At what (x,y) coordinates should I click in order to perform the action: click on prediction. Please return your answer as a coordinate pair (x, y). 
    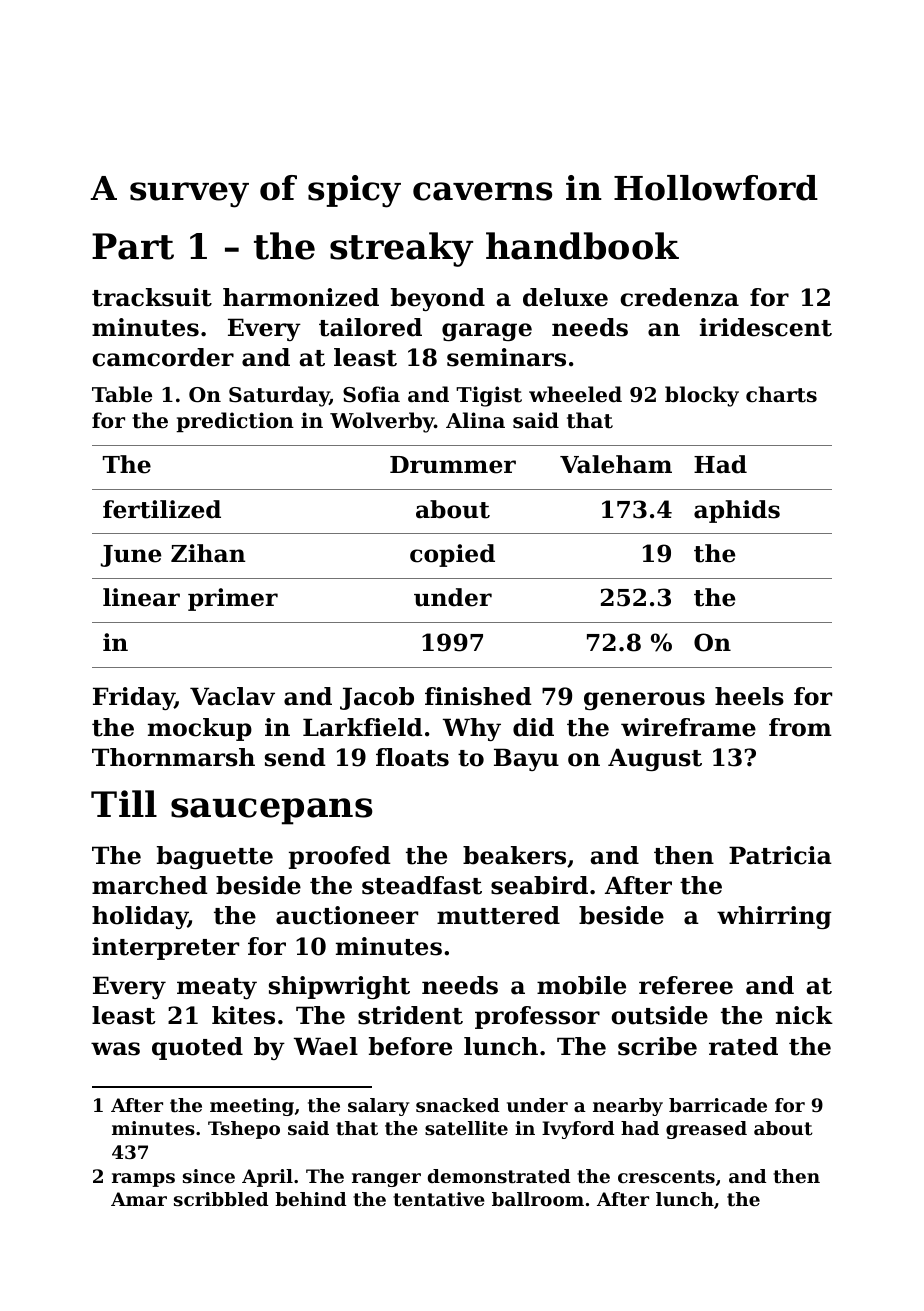
    Looking at the image, I should click on (235, 422).
